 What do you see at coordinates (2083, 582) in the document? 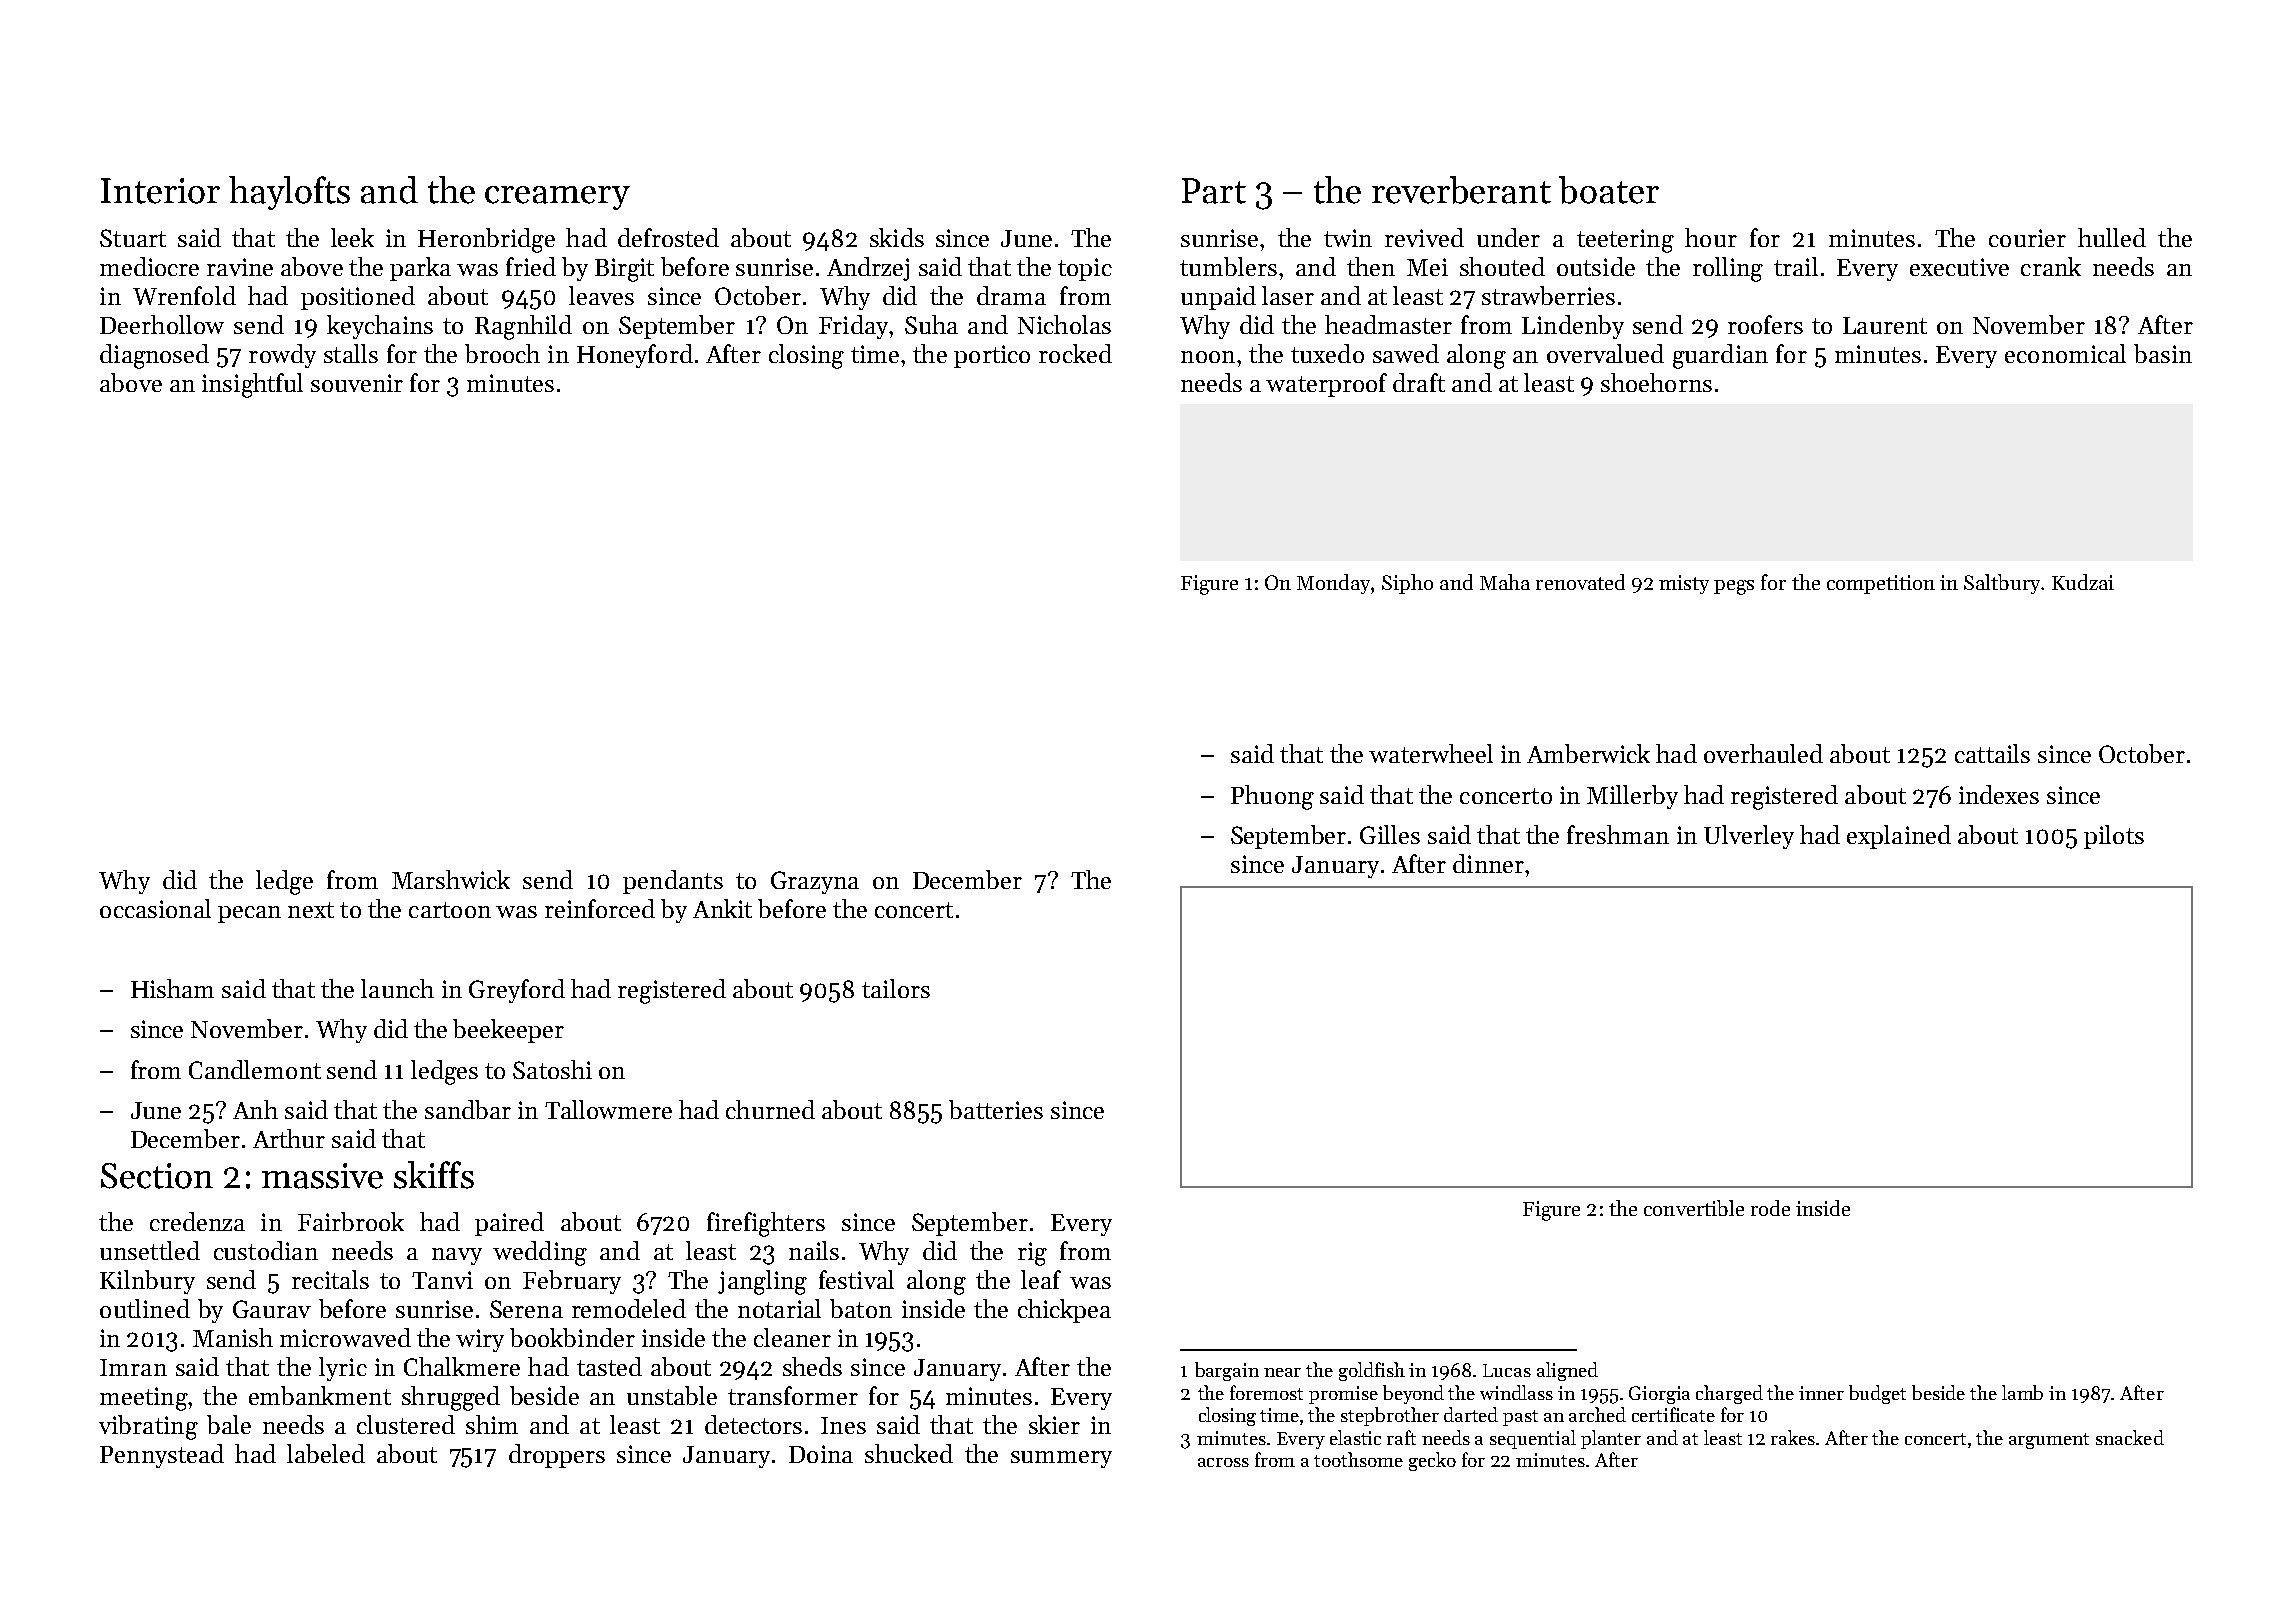
I see `Kudzai` at bounding box center [2083, 582].
